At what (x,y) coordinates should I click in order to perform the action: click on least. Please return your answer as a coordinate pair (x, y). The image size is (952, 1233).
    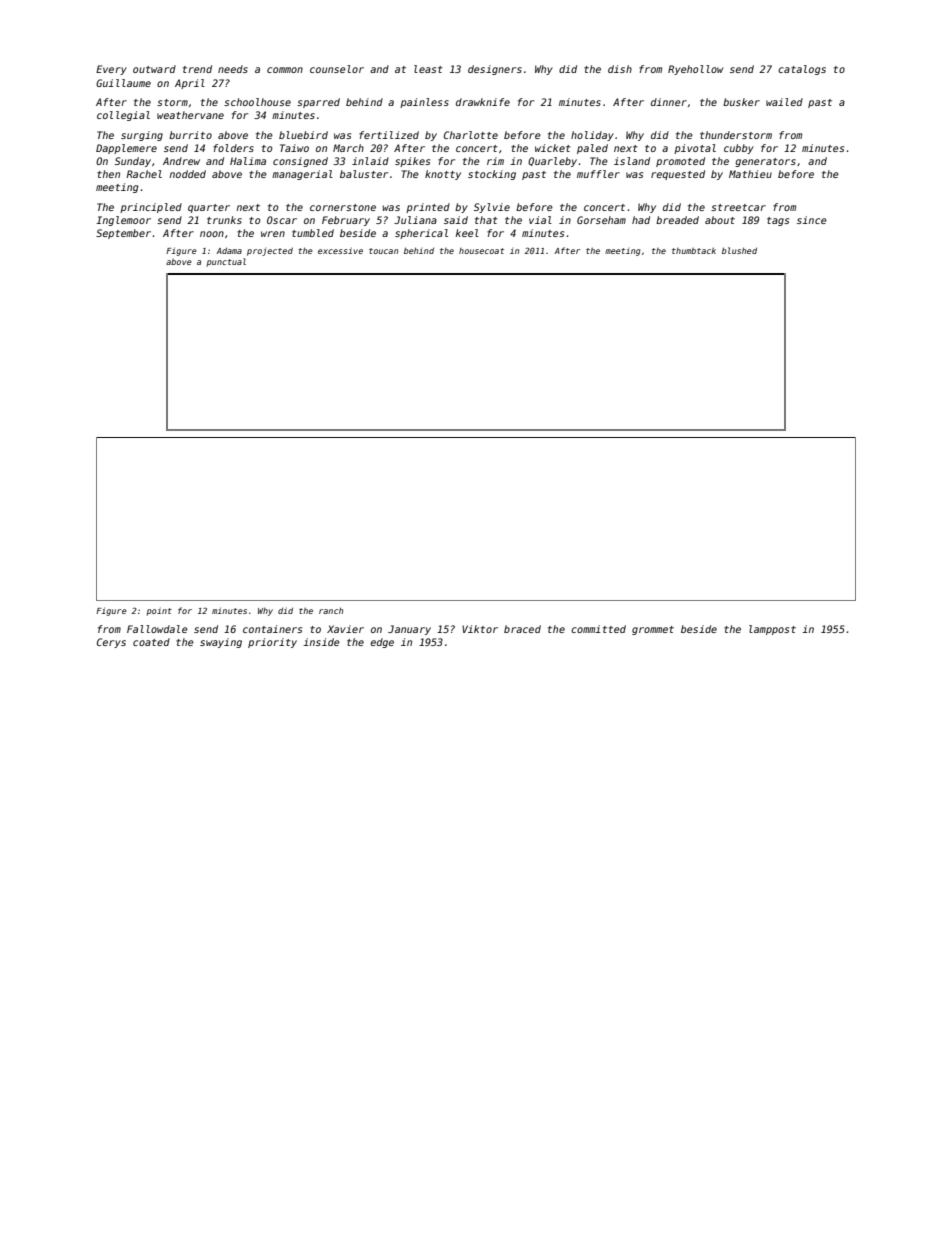
    Looking at the image, I should click on (428, 69).
